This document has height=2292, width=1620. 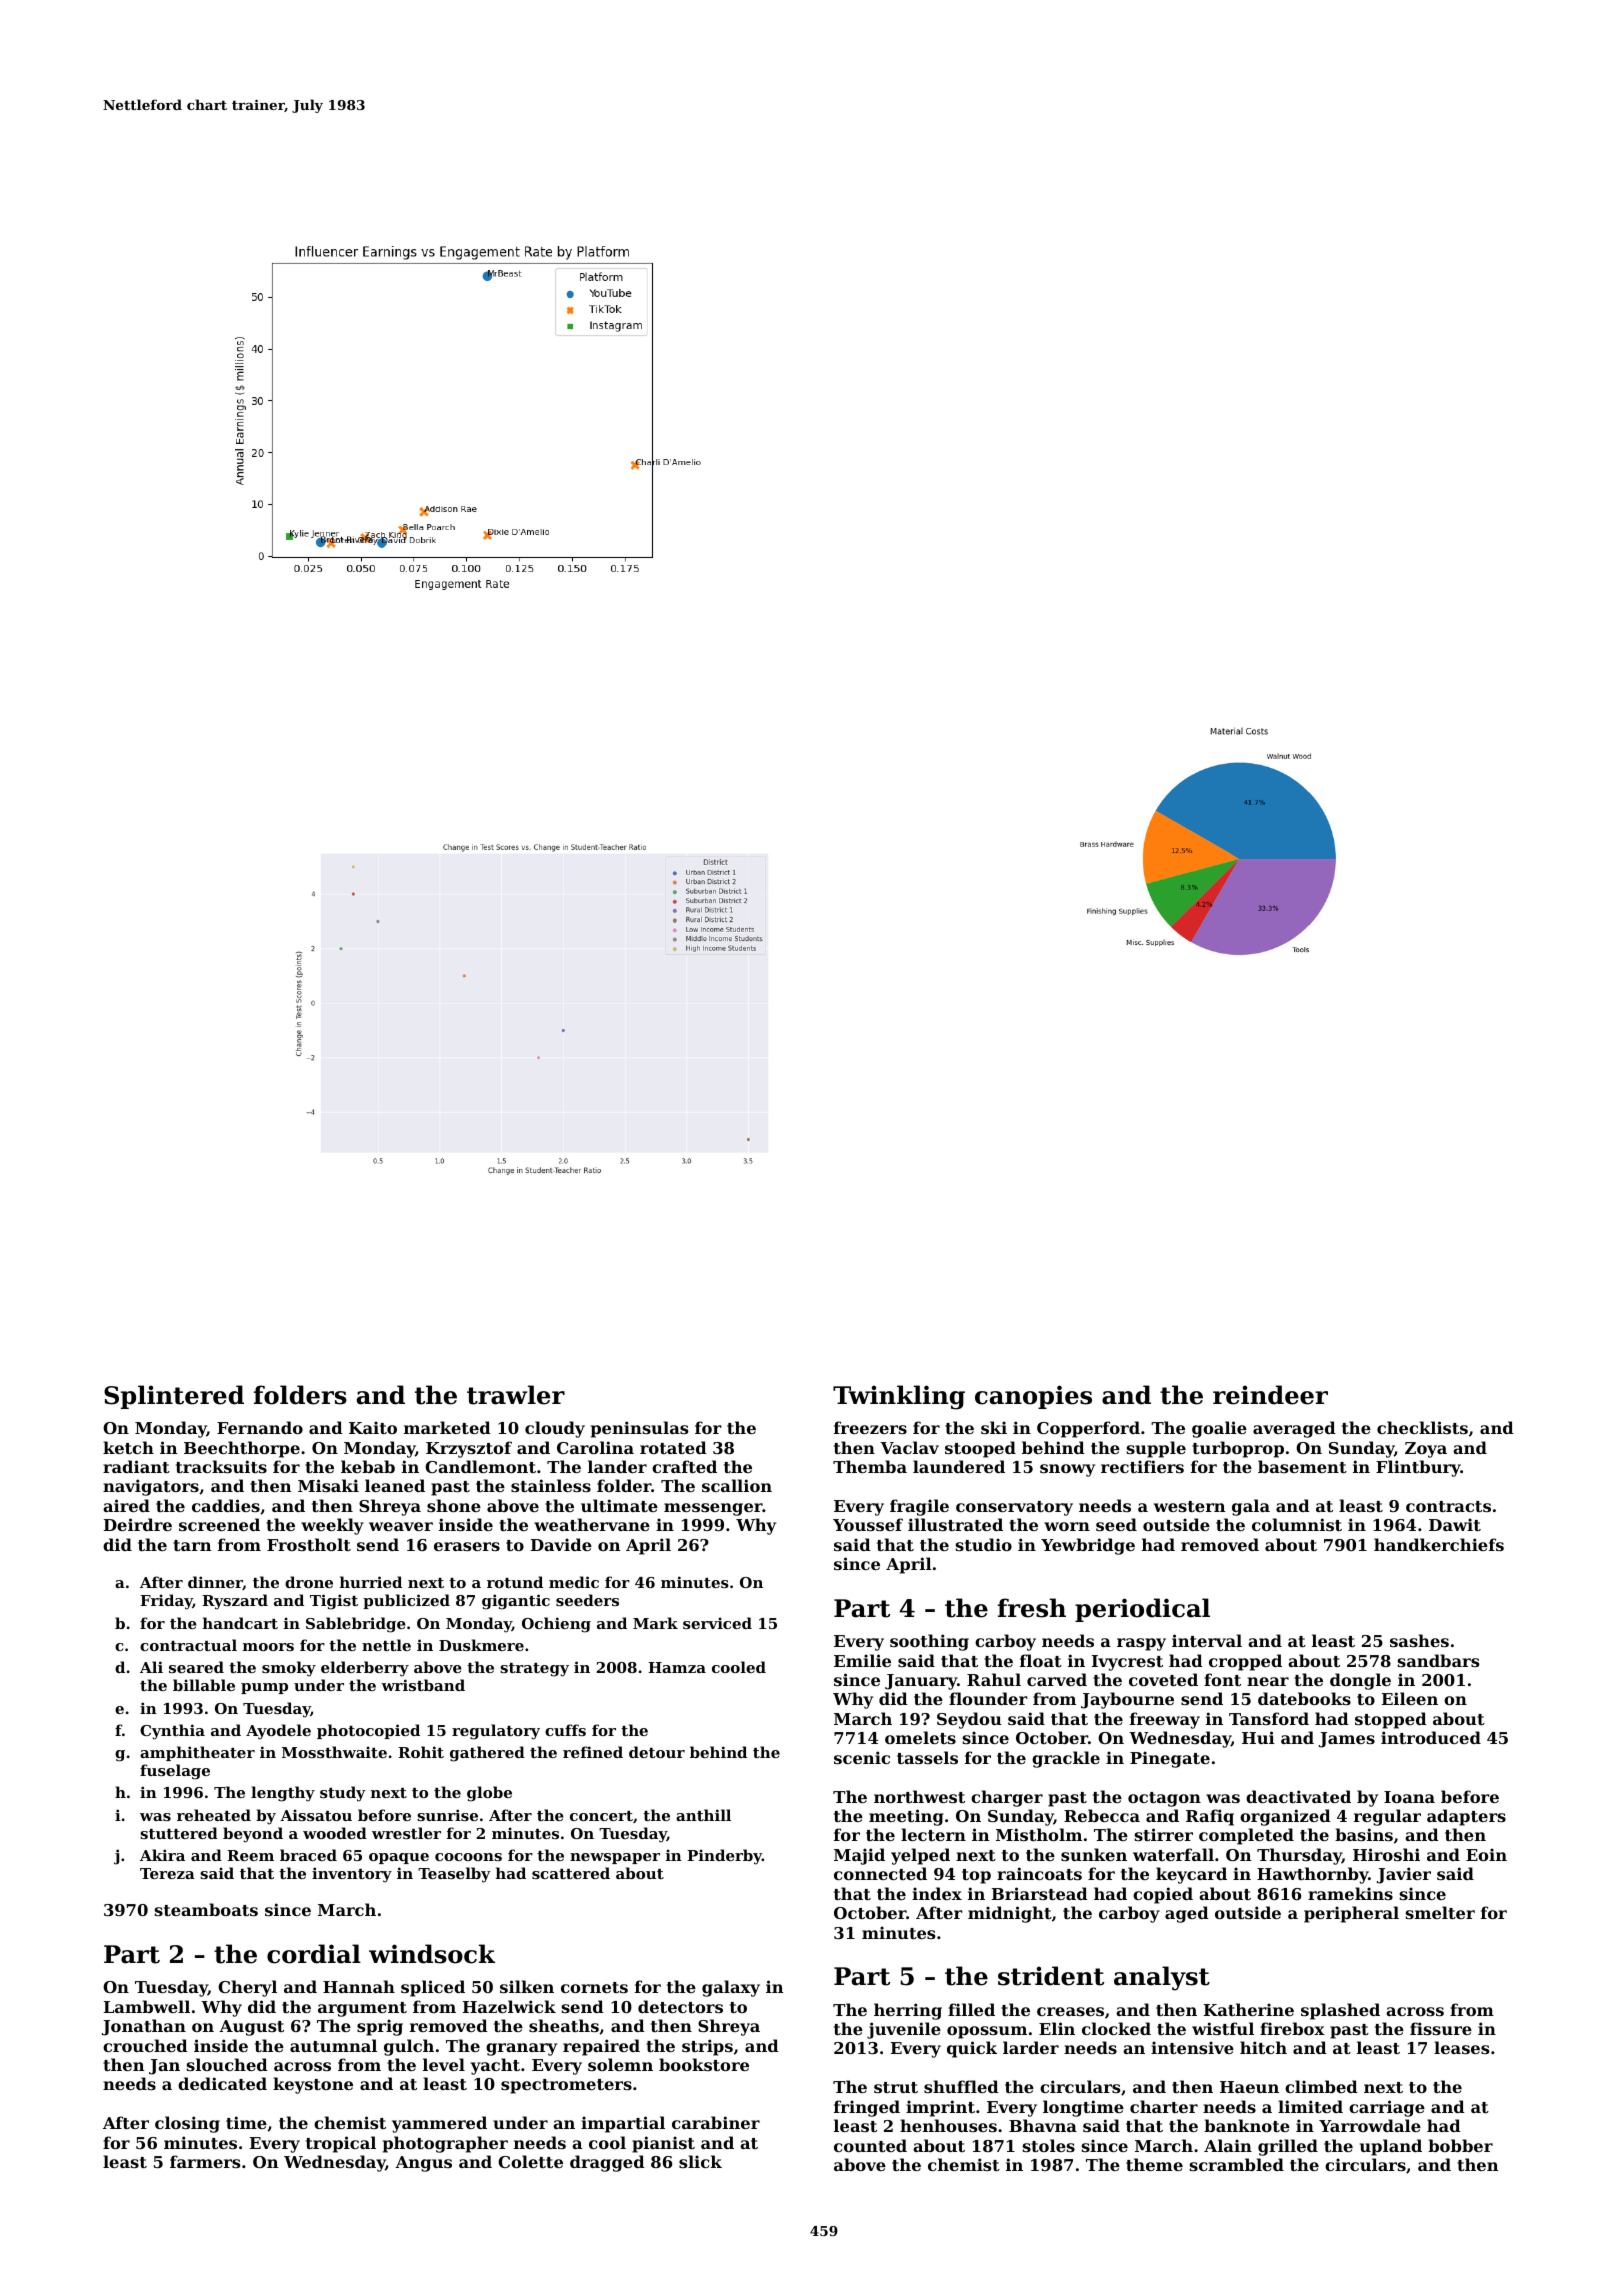 What do you see at coordinates (987, 2032) in the document?
I see `opossum` at bounding box center [987, 2032].
